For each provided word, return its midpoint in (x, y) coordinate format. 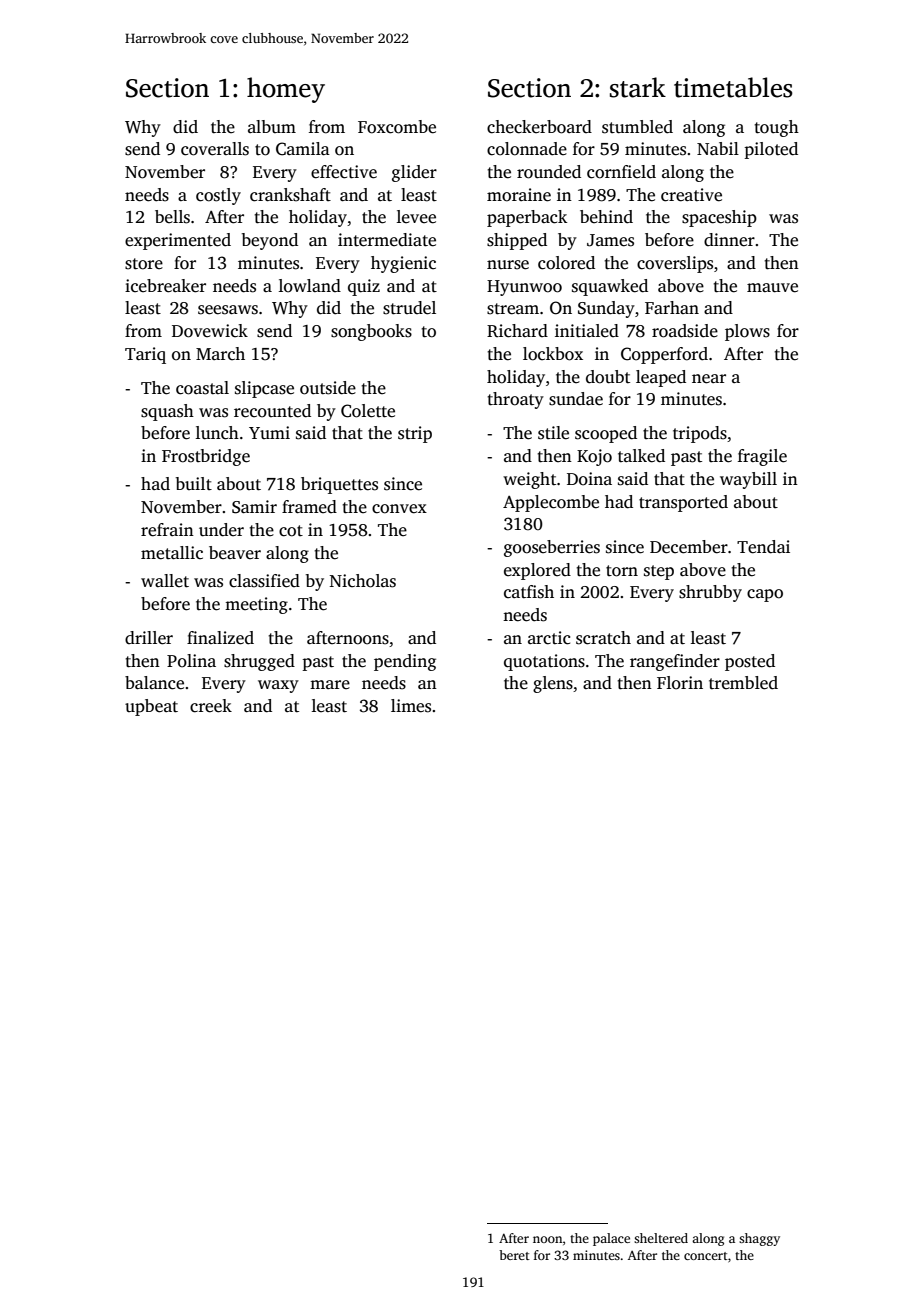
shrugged (259, 662)
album (272, 126)
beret (514, 1255)
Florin (680, 683)
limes (411, 706)
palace (611, 1239)
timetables (733, 87)
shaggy (759, 1239)
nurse (508, 265)
